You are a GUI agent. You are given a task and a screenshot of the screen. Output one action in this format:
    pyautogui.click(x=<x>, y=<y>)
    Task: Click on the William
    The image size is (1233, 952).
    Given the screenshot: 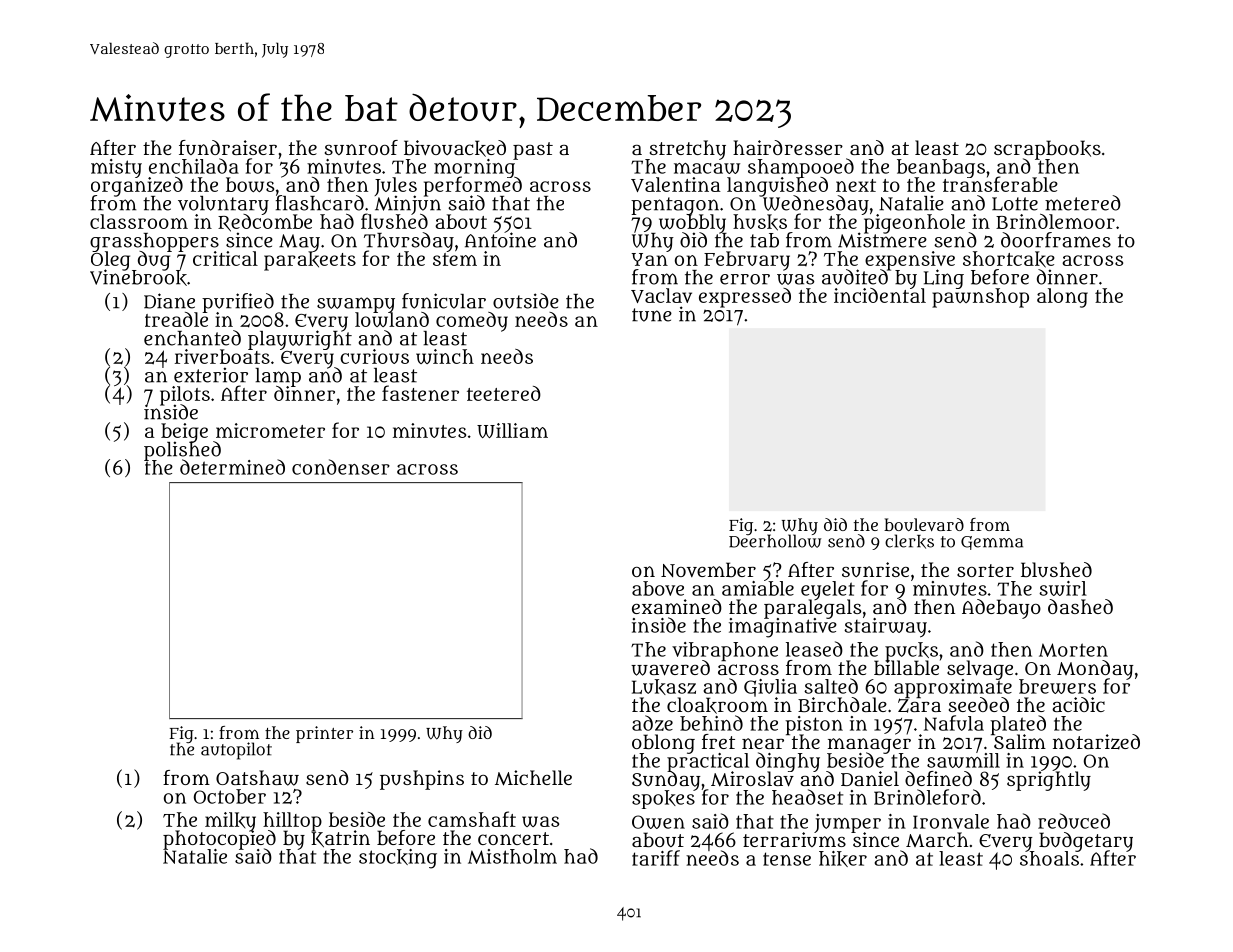 What is the action you would take?
    pyautogui.click(x=512, y=430)
